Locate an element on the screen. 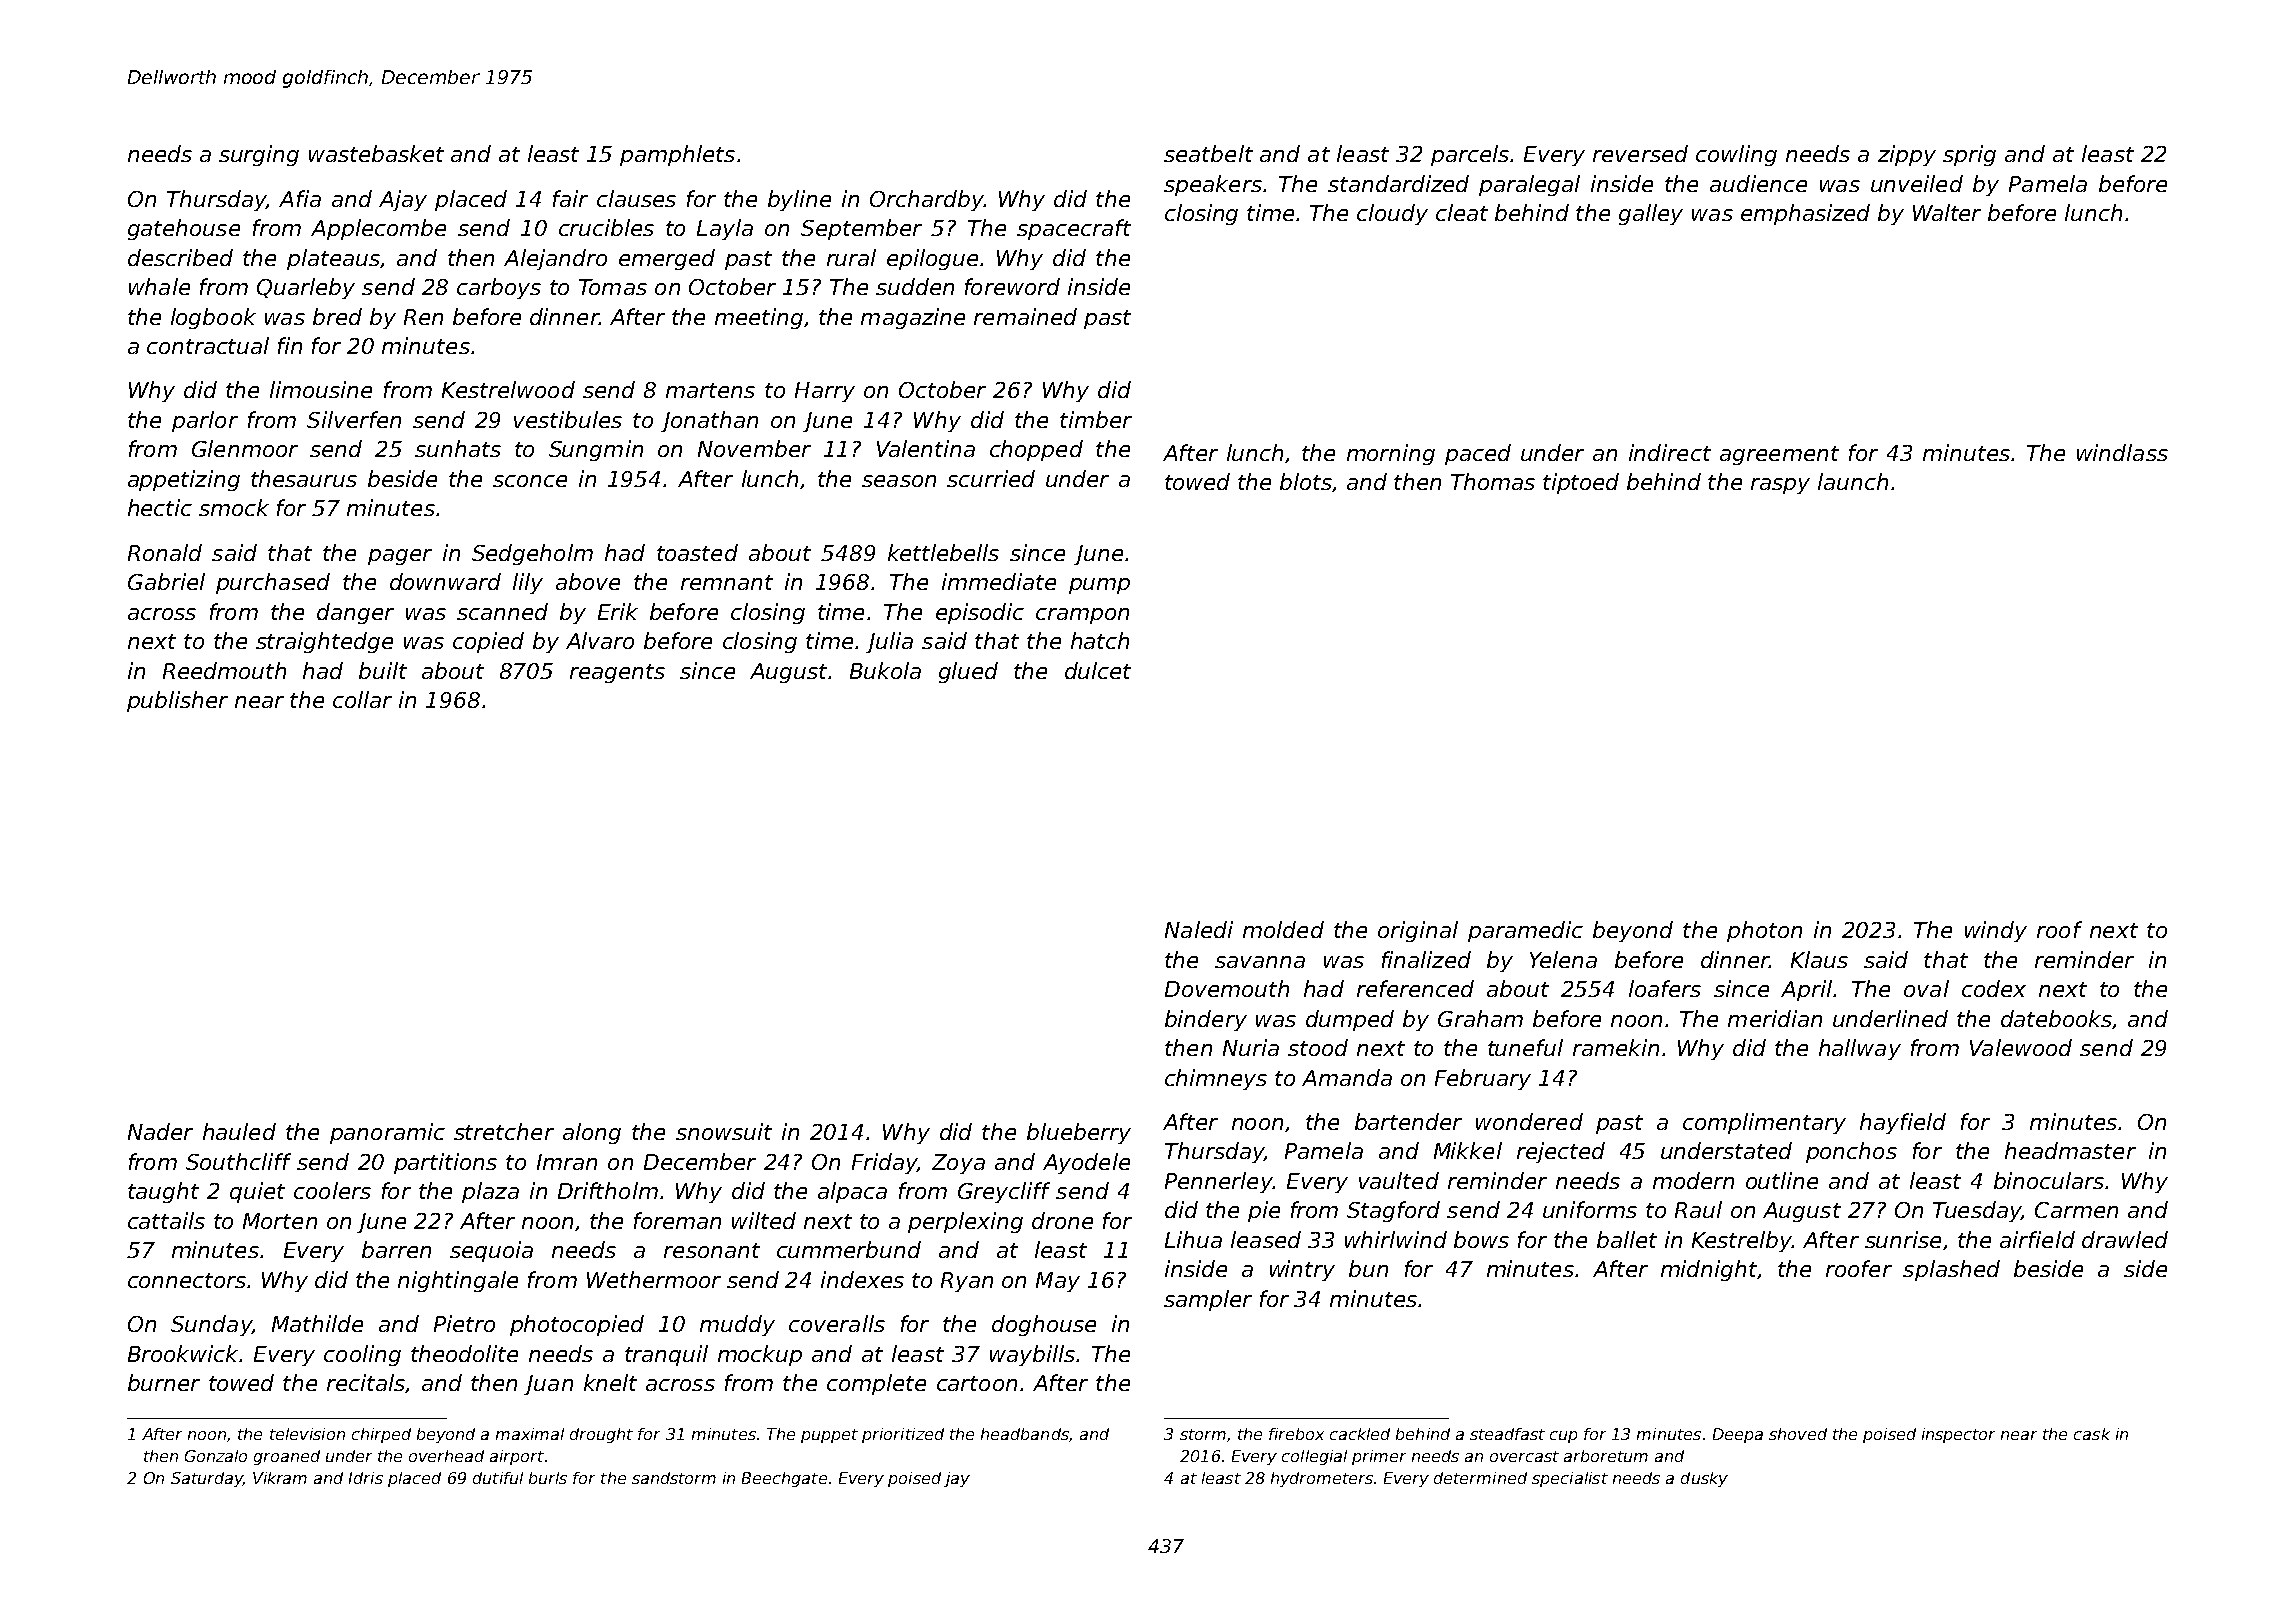 The height and width of the screenshot is (1623, 2295). publisher is located at coordinates (177, 701).
